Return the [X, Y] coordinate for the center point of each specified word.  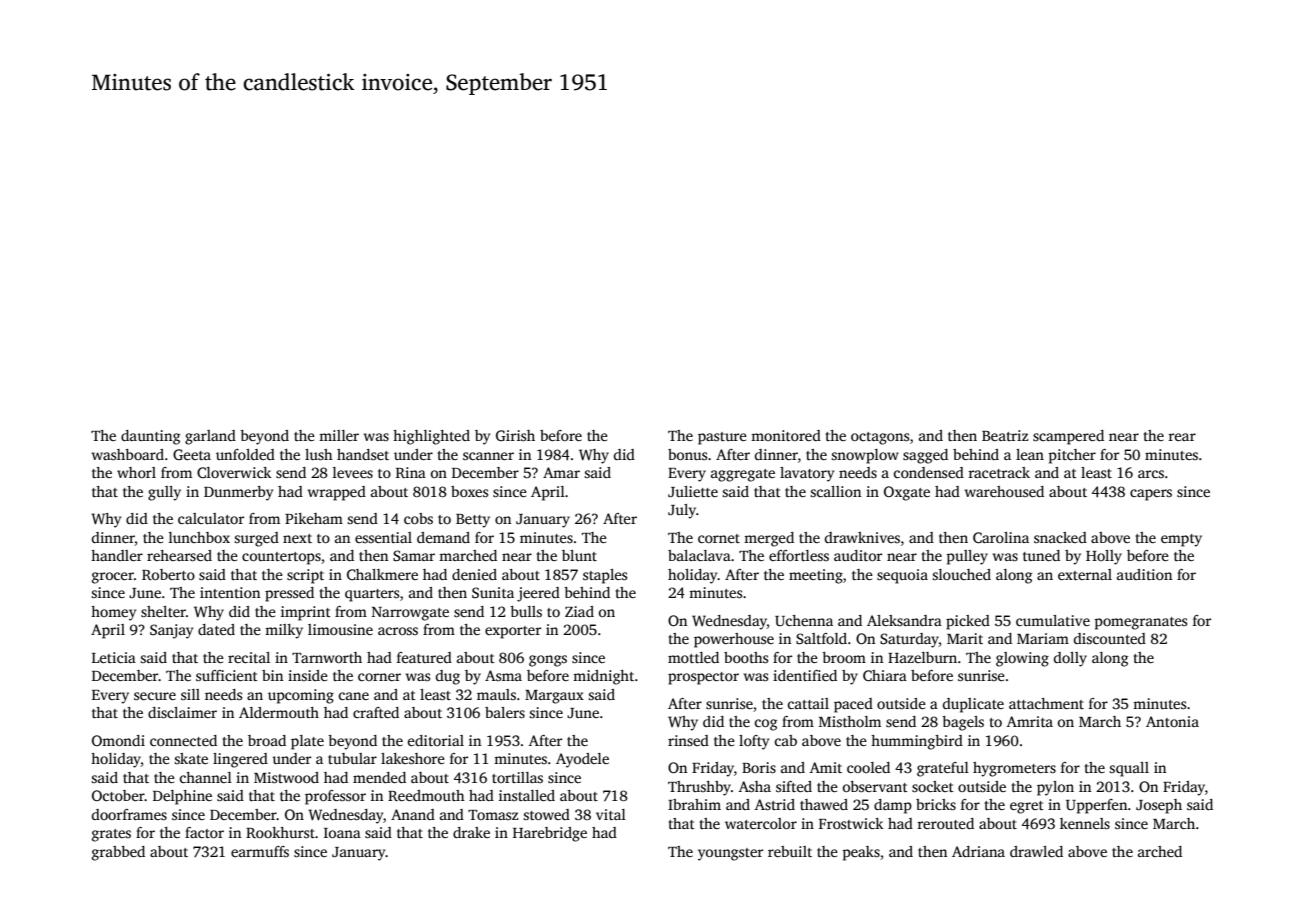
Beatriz [1005, 435]
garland [210, 437]
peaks [861, 853]
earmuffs [260, 851]
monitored [786, 435]
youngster [730, 854]
